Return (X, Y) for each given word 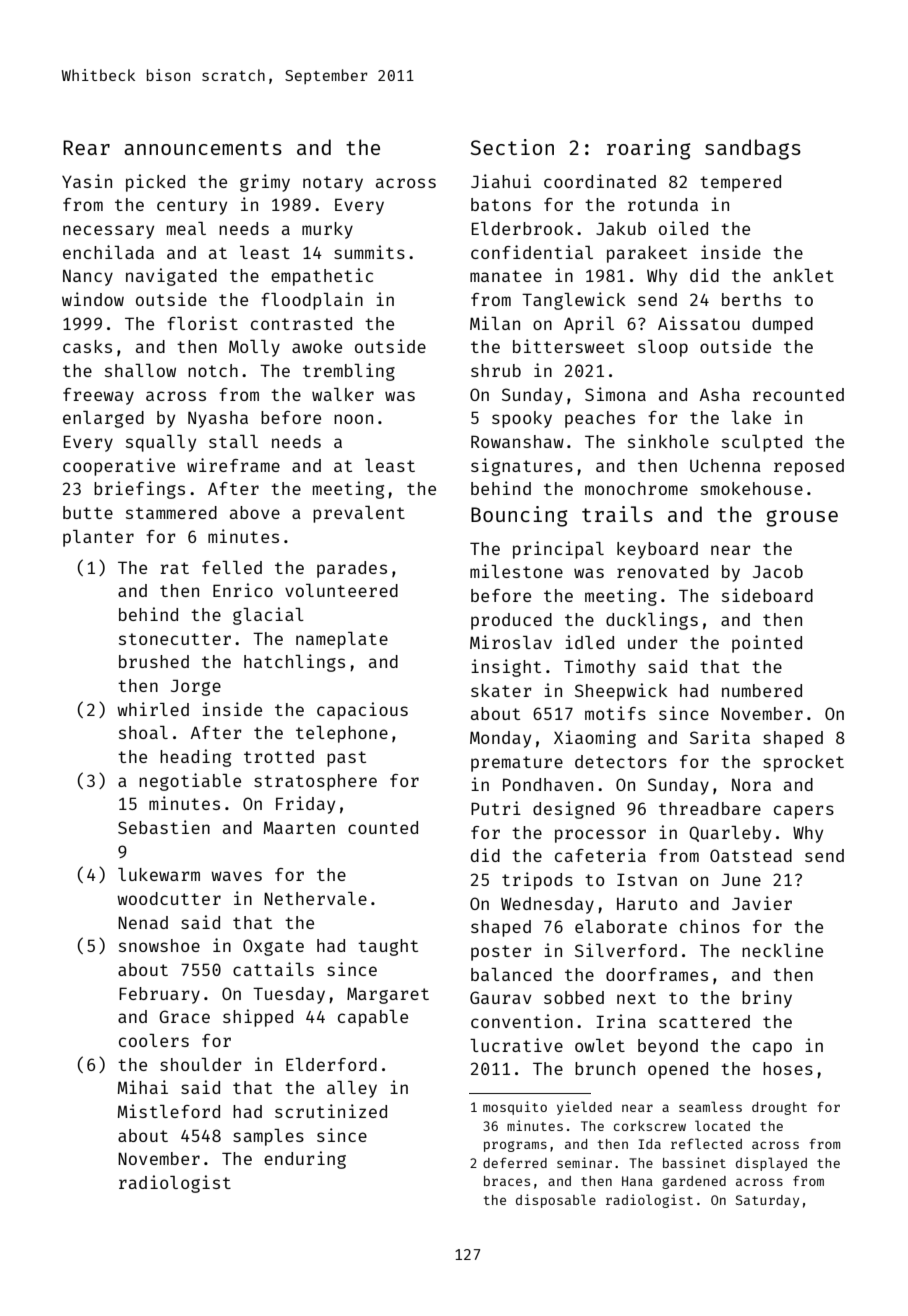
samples (268, 1137)
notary (333, 184)
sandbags (753, 149)
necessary (108, 232)
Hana (637, 1181)
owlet (600, 1045)
